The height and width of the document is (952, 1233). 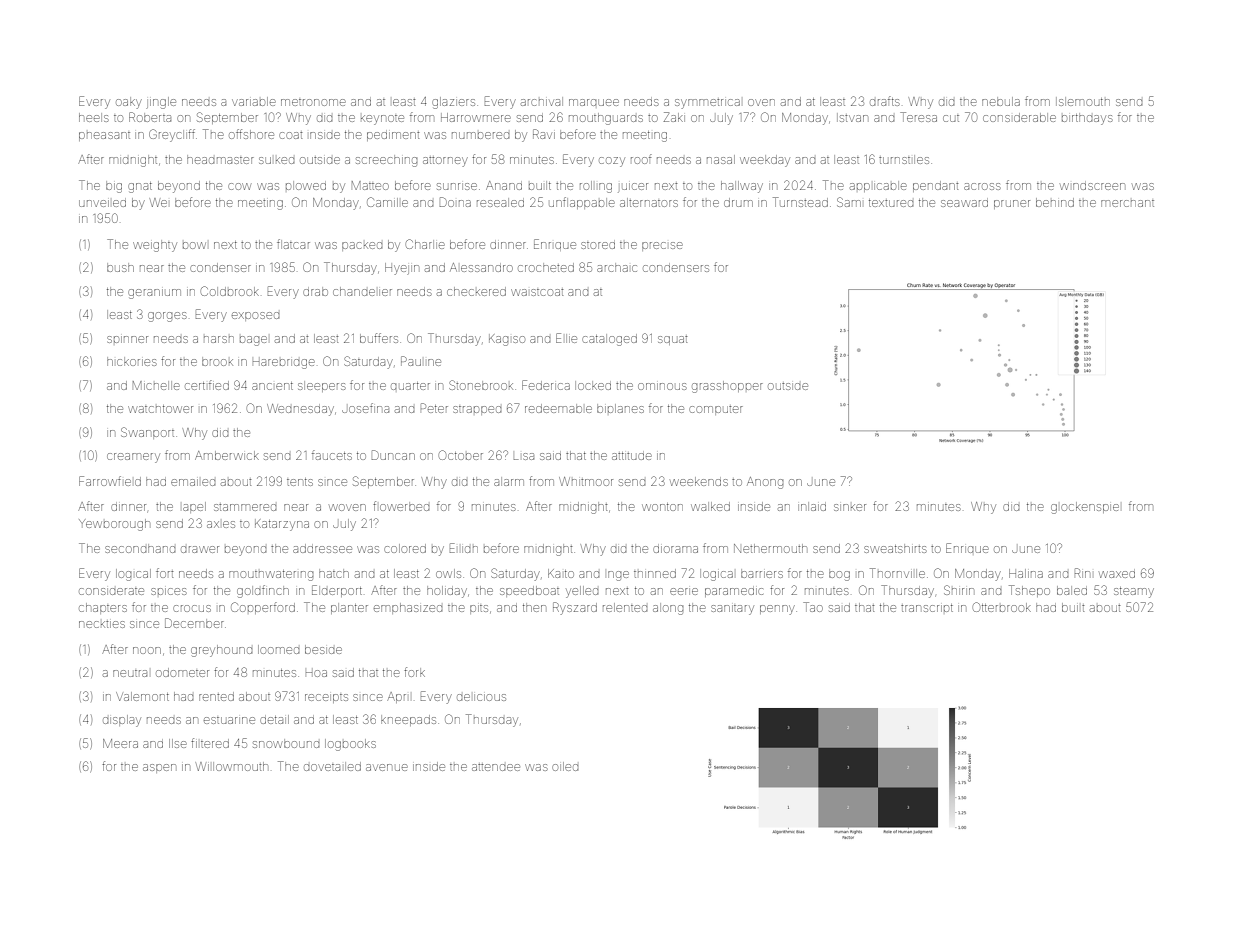 I want to click on checkered, so click(x=476, y=291).
